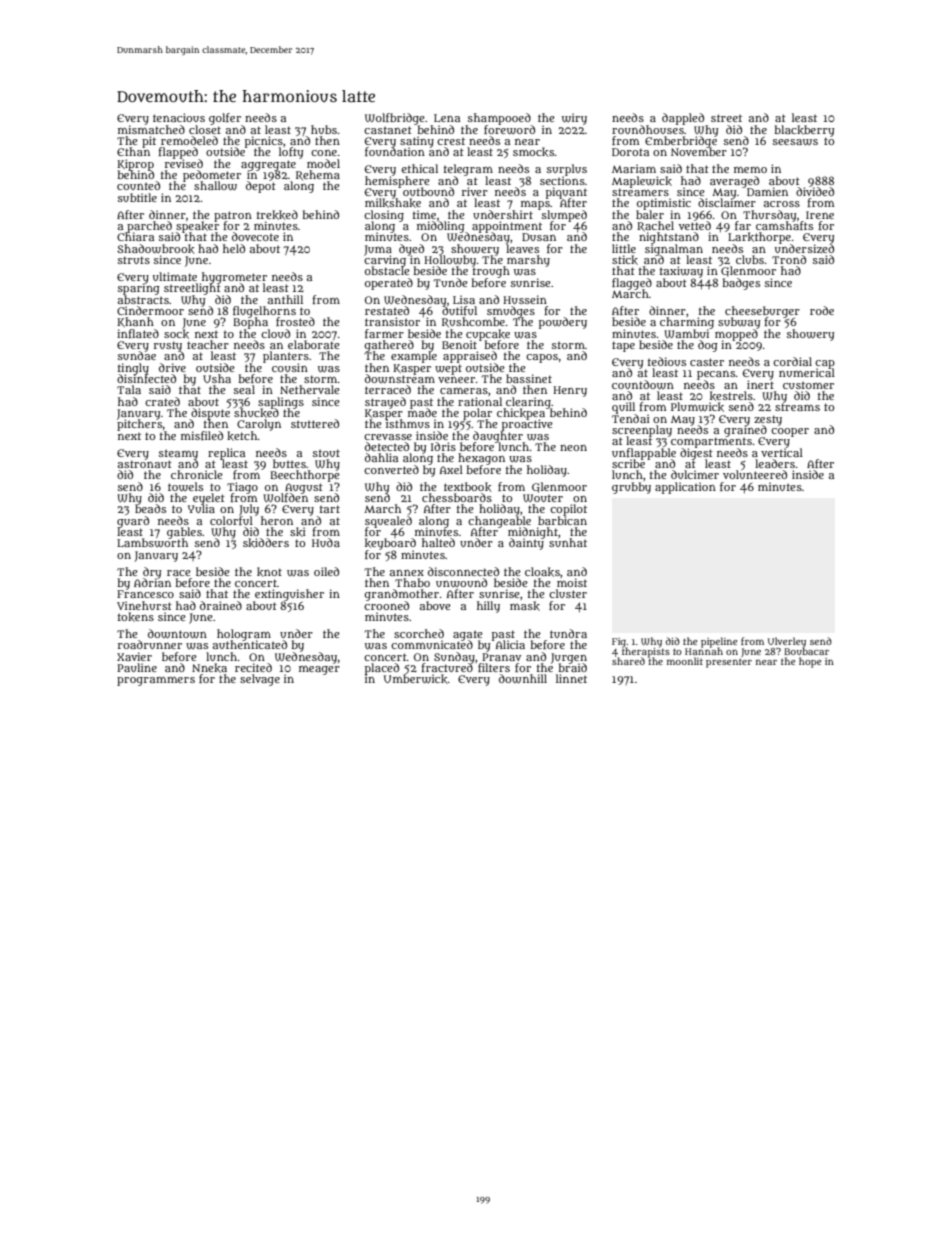  What do you see at coordinates (789, 259) in the image?
I see `Trond` at bounding box center [789, 259].
